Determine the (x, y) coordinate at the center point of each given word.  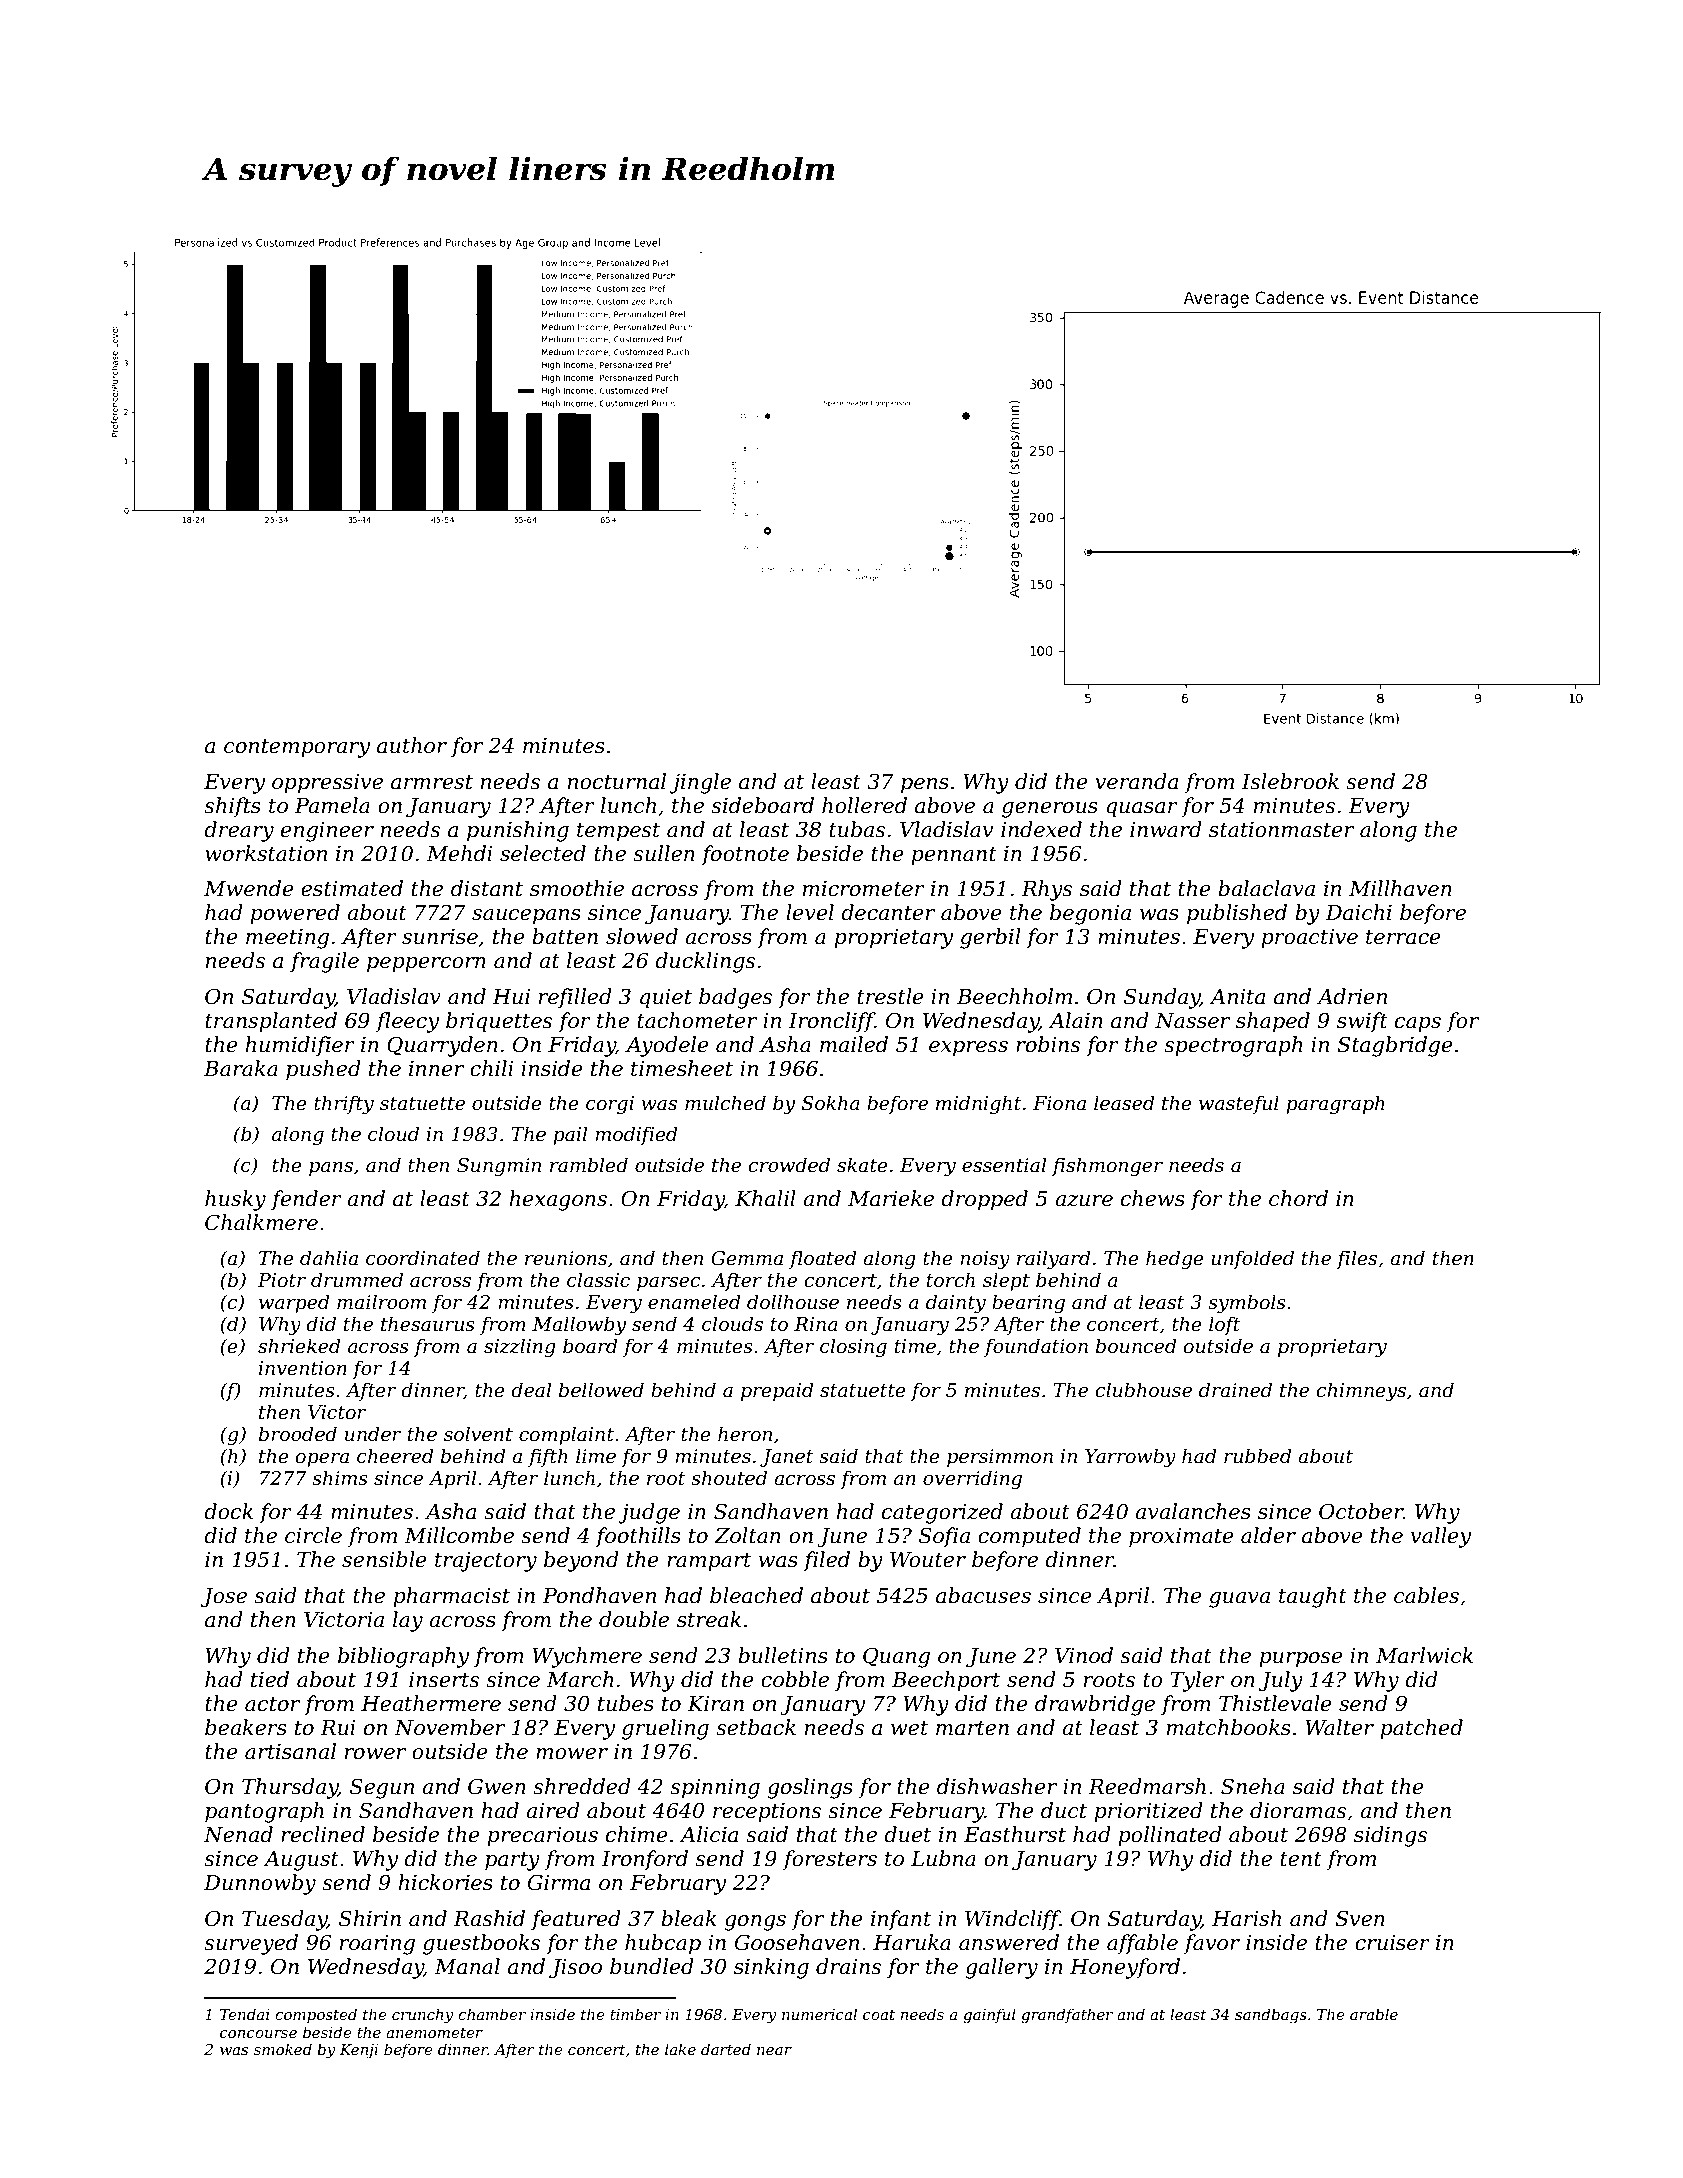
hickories (445, 1882)
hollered (864, 805)
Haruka (912, 1942)
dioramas (1298, 1810)
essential (1004, 1165)
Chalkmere (261, 1222)
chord (1298, 1198)
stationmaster (1281, 830)
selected (543, 853)
